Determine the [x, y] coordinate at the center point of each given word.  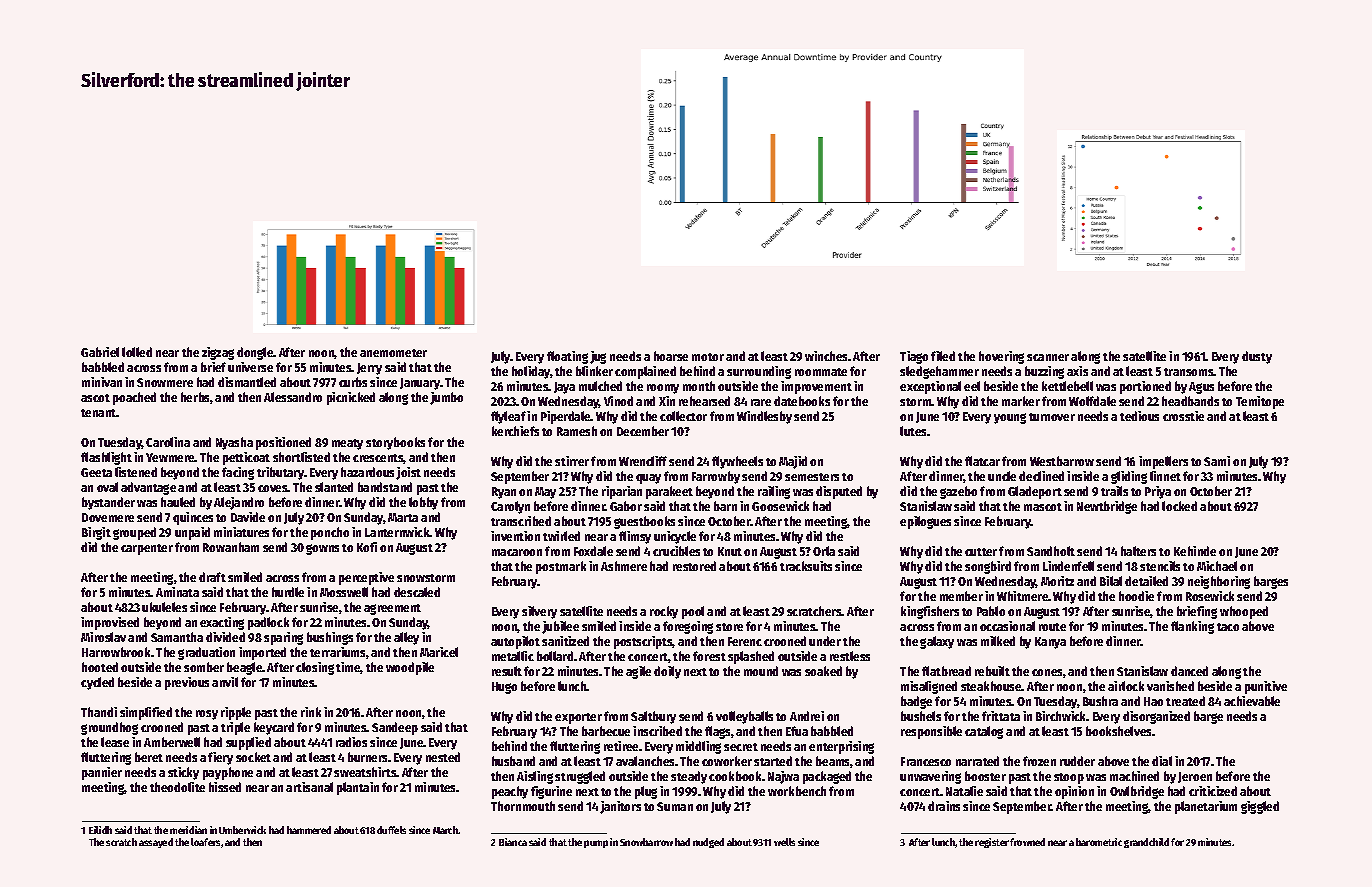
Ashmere [624, 566]
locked [1179, 506]
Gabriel [100, 352]
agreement [392, 609]
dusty [1257, 357]
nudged [708, 843]
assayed [156, 843]
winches [826, 356]
